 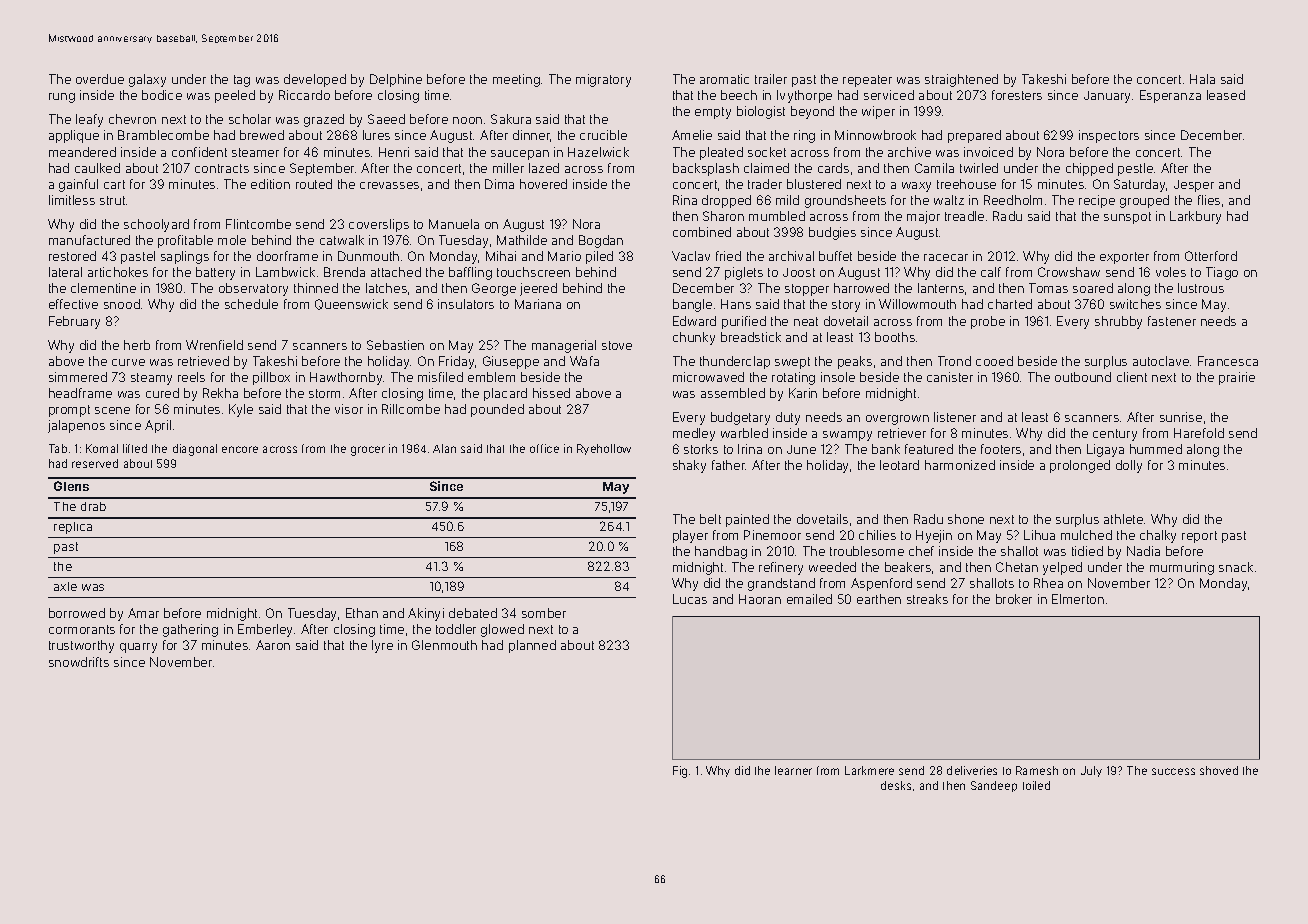 I want to click on emailed, so click(x=809, y=599).
